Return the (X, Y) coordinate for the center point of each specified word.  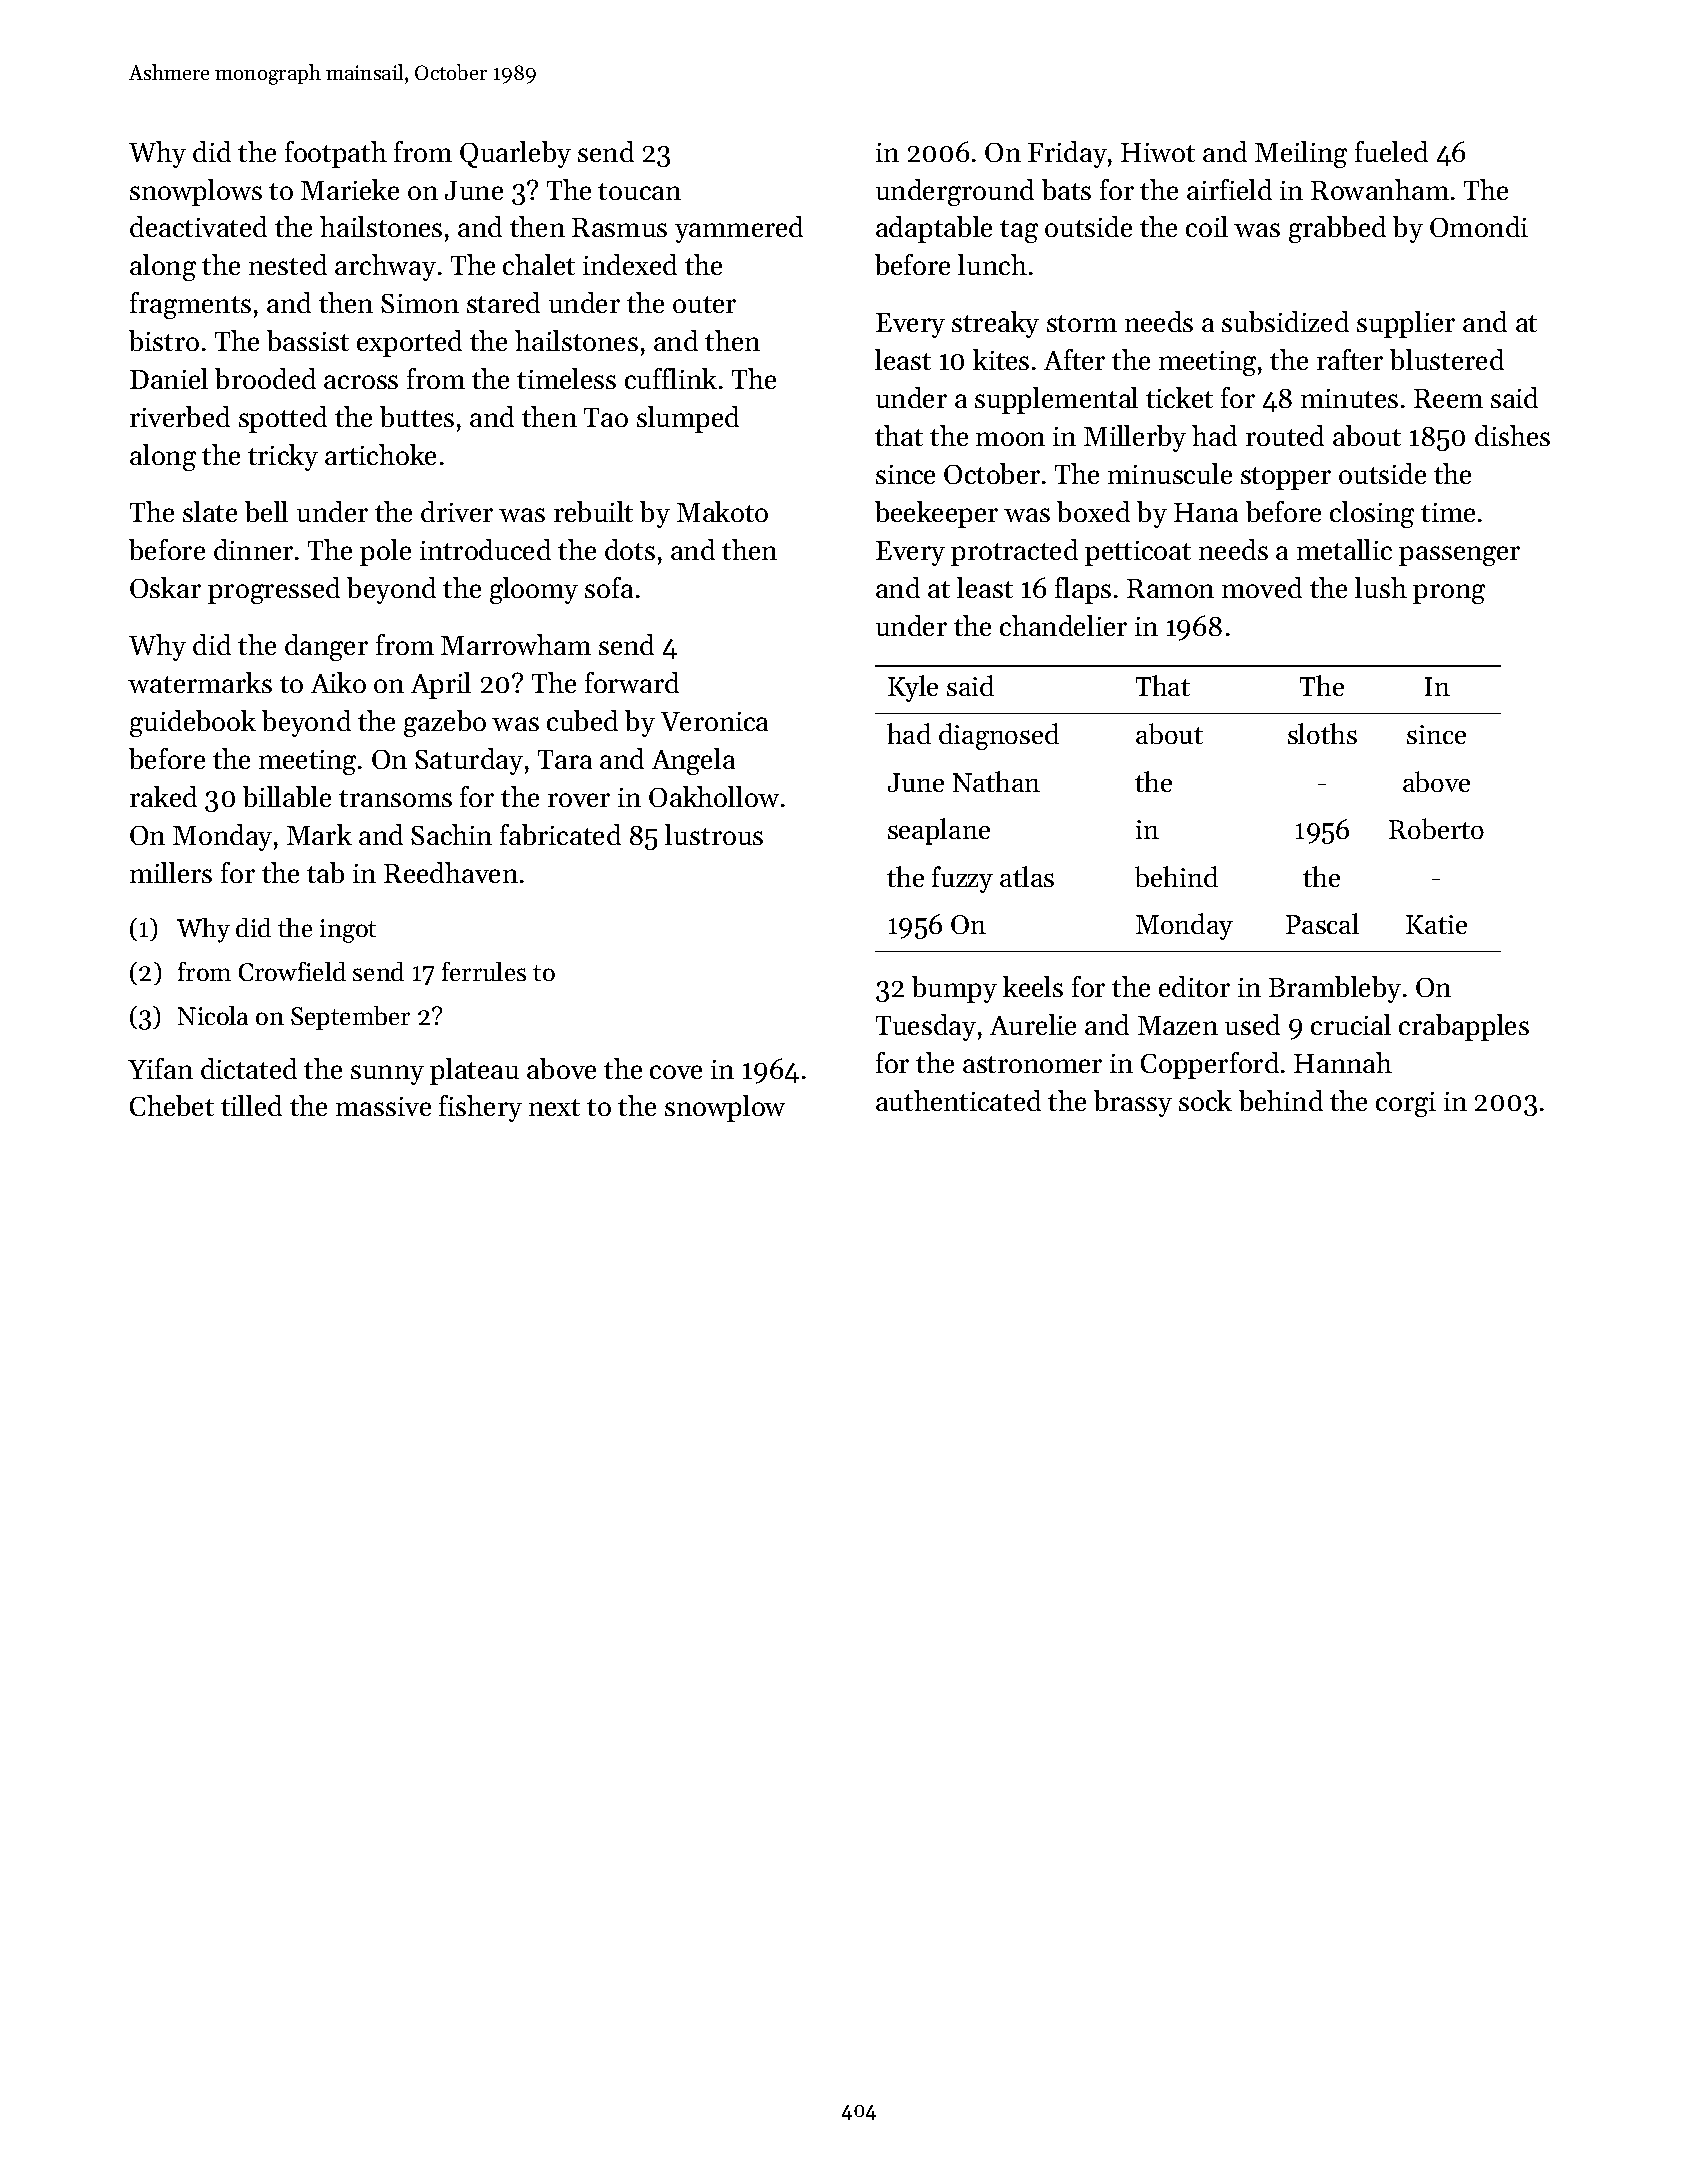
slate (210, 511)
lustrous (714, 834)
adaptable (934, 229)
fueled (1391, 151)
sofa (609, 587)
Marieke (350, 189)
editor (1194, 986)
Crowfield (292, 971)
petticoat (1138, 553)
